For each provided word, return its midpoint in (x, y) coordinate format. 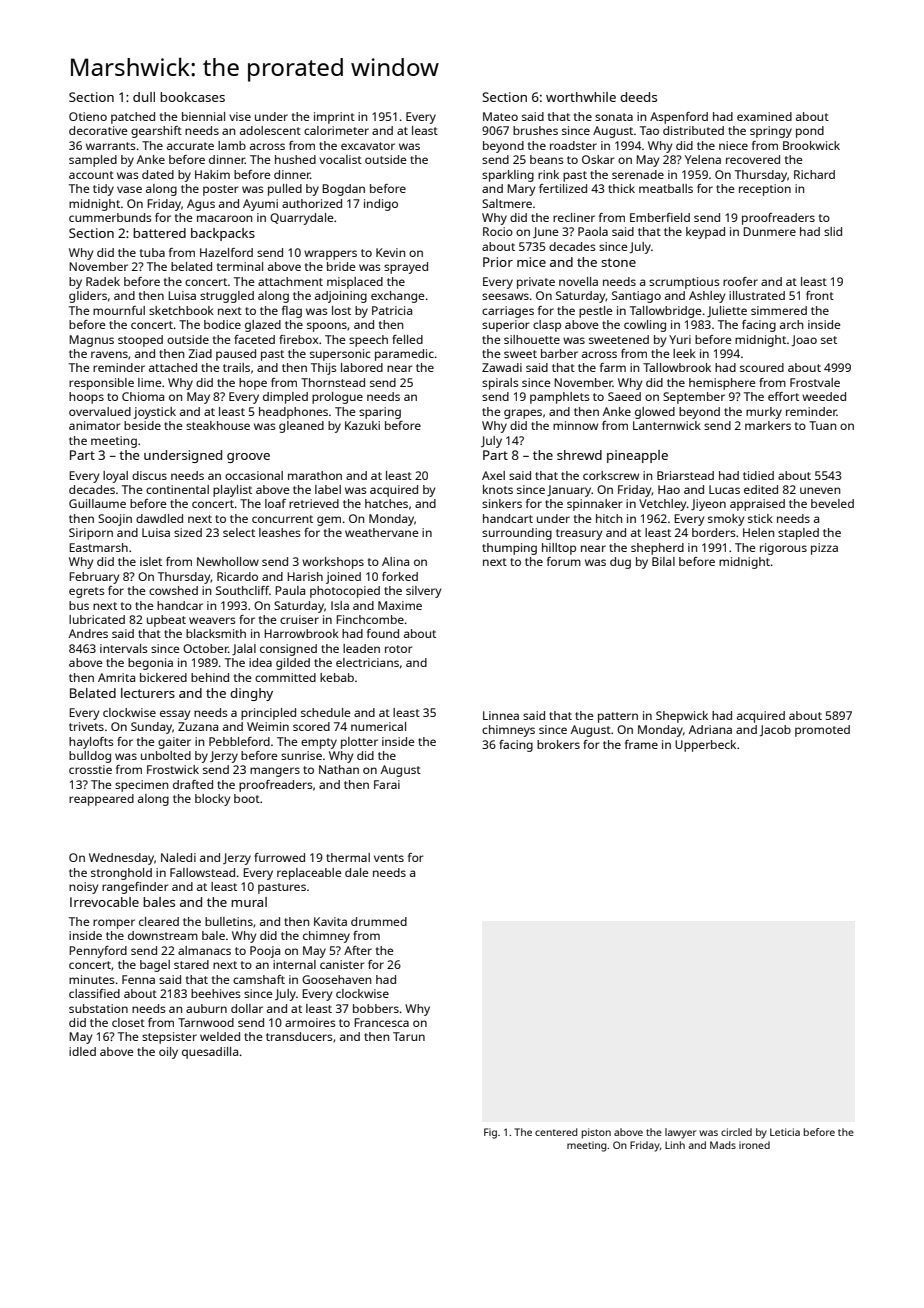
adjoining (341, 297)
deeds (638, 97)
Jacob (775, 730)
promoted (822, 731)
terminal (240, 266)
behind (210, 677)
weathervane (382, 532)
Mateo (500, 116)
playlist (232, 491)
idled (82, 1051)
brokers (558, 744)
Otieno (88, 116)
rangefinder (135, 888)
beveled (832, 503)
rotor (398, 649)
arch (791, 324)
